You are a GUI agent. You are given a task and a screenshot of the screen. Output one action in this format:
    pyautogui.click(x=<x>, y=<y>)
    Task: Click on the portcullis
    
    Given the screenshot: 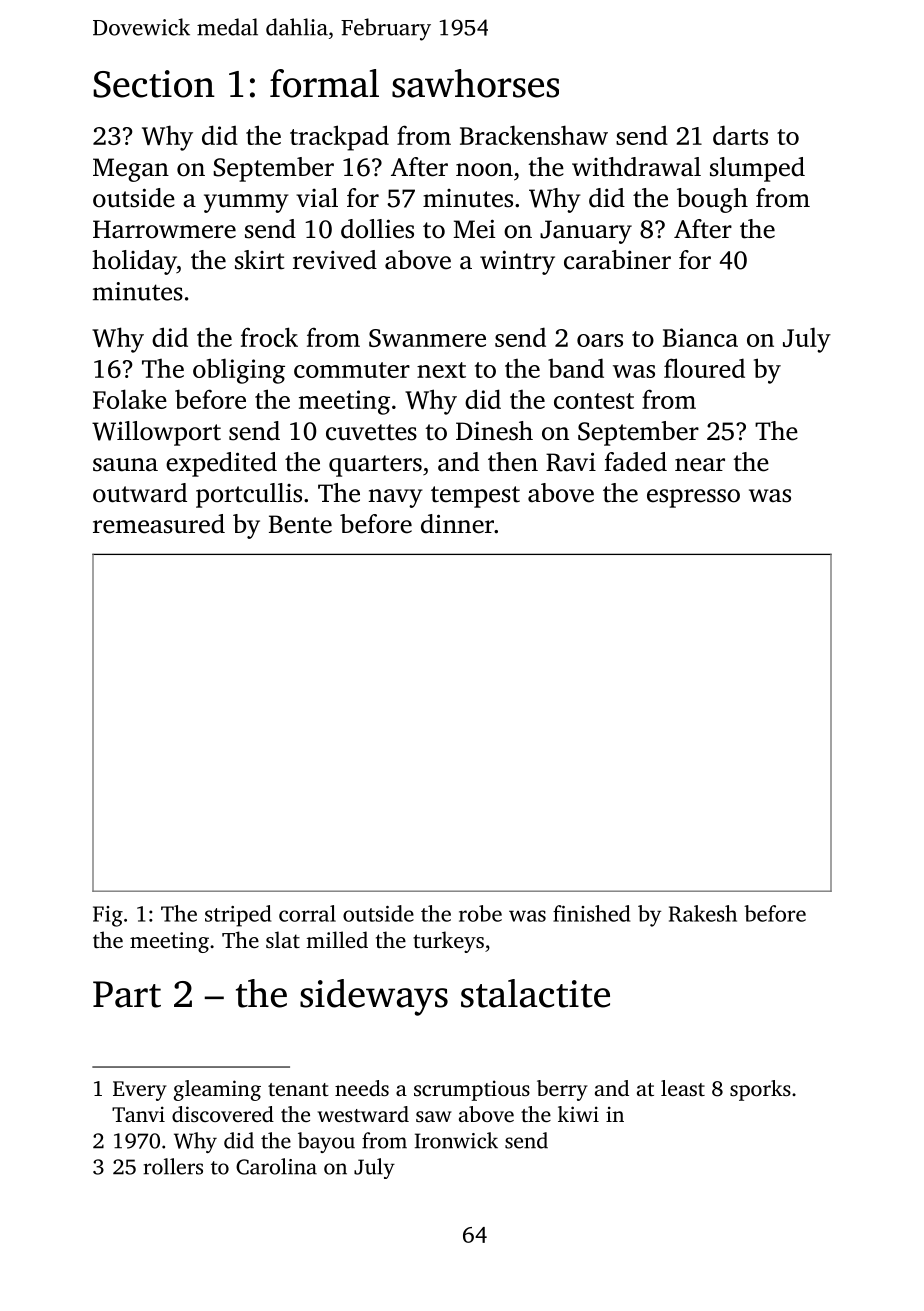 What is the action you would take?
    pyautogui.click(x=249, y=495)
